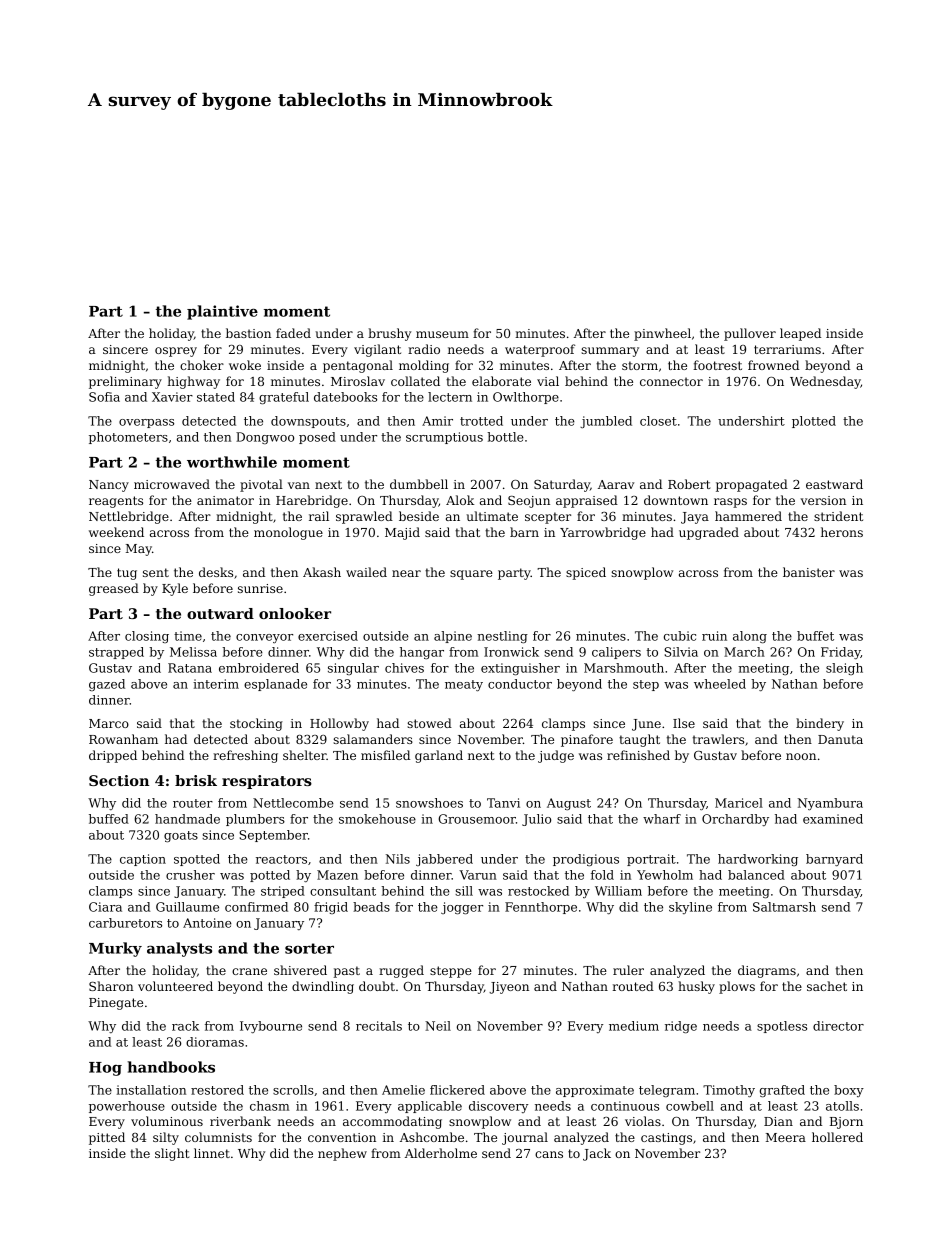 This document has width=952, height=1233. What do you see at coordinates (125, 382) in the document?
I see `preliminary` at bounding box center [125, 382].
